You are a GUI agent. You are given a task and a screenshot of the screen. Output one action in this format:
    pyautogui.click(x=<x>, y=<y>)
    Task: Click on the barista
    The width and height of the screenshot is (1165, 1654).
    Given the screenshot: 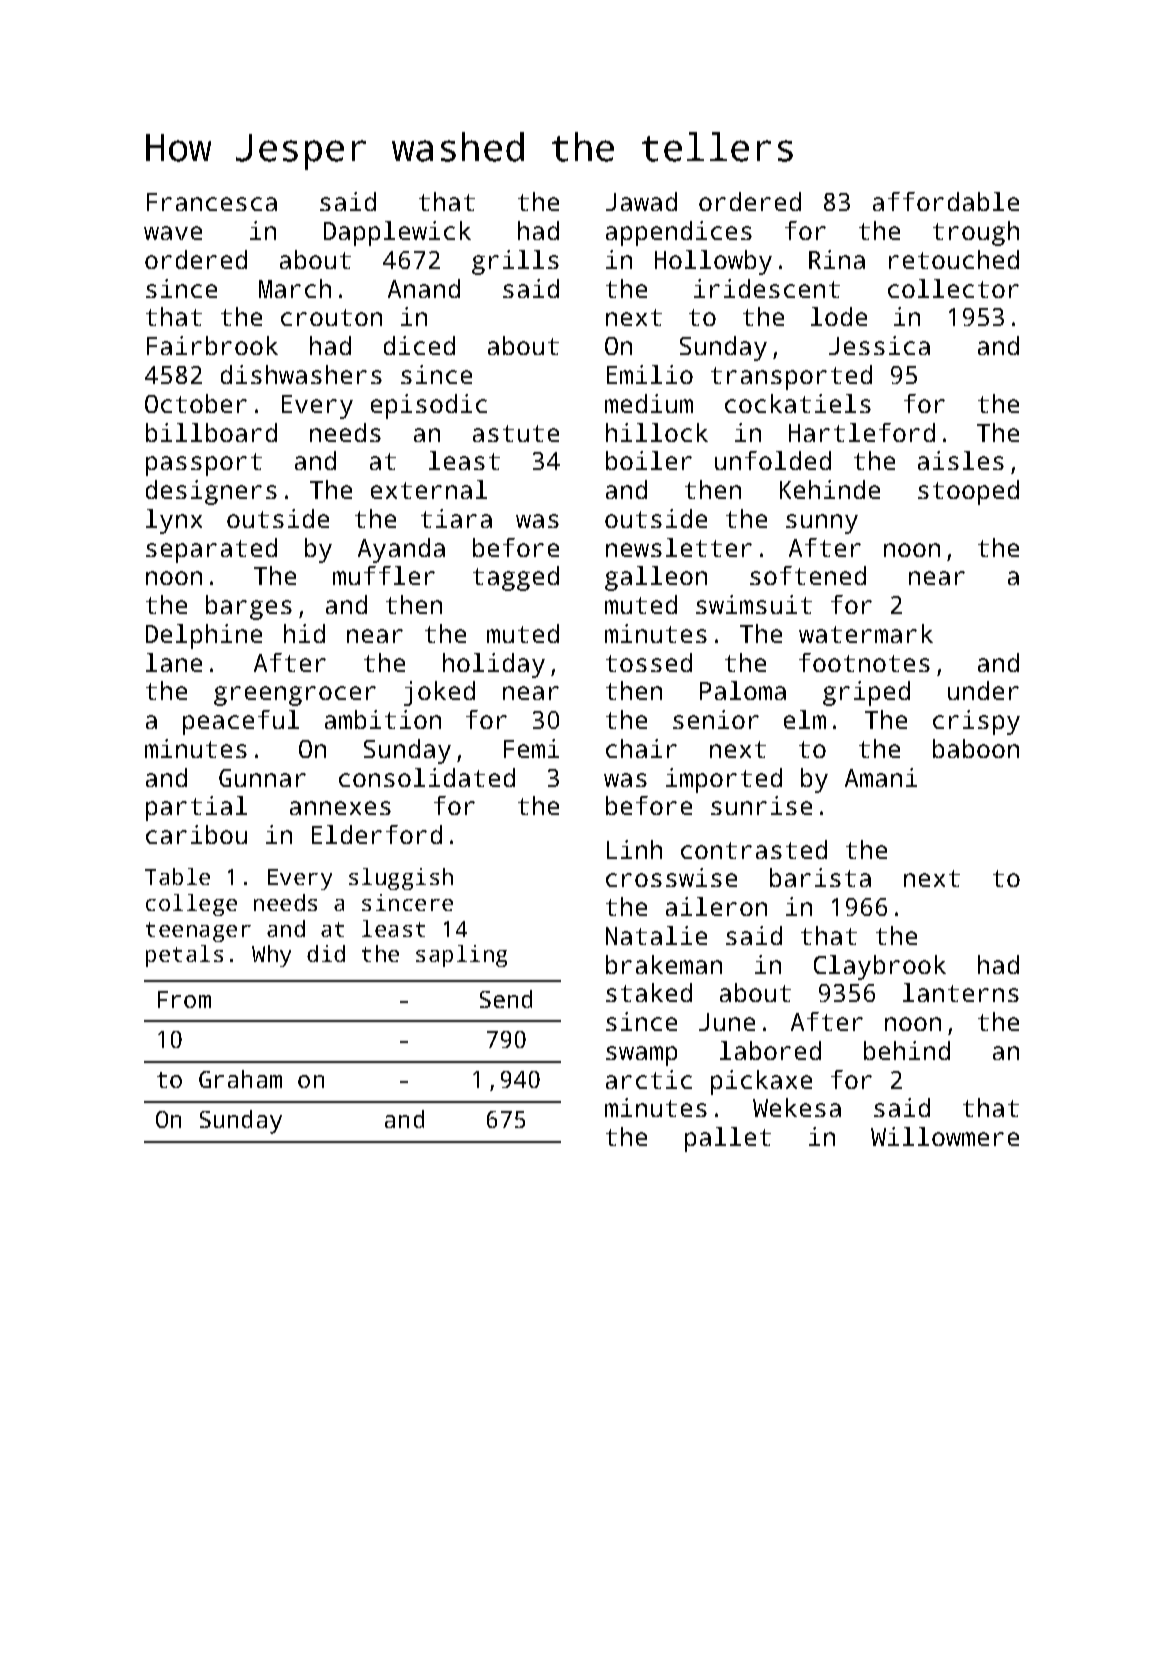 What is the action you would take?
    pyautogui.click(x=820, y=877)
